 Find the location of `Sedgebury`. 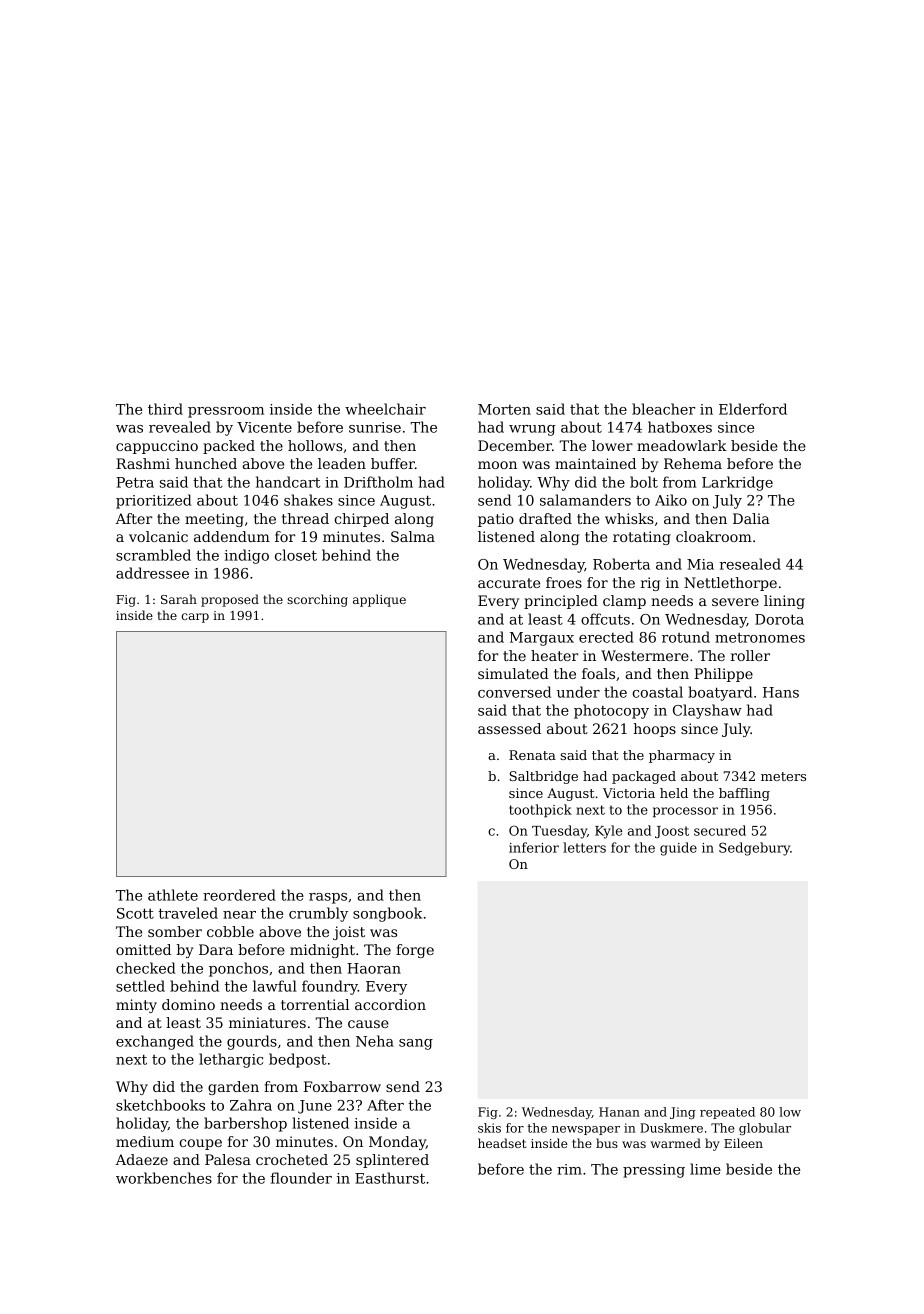

Sedgebury is located at coordinates (754, 849).
